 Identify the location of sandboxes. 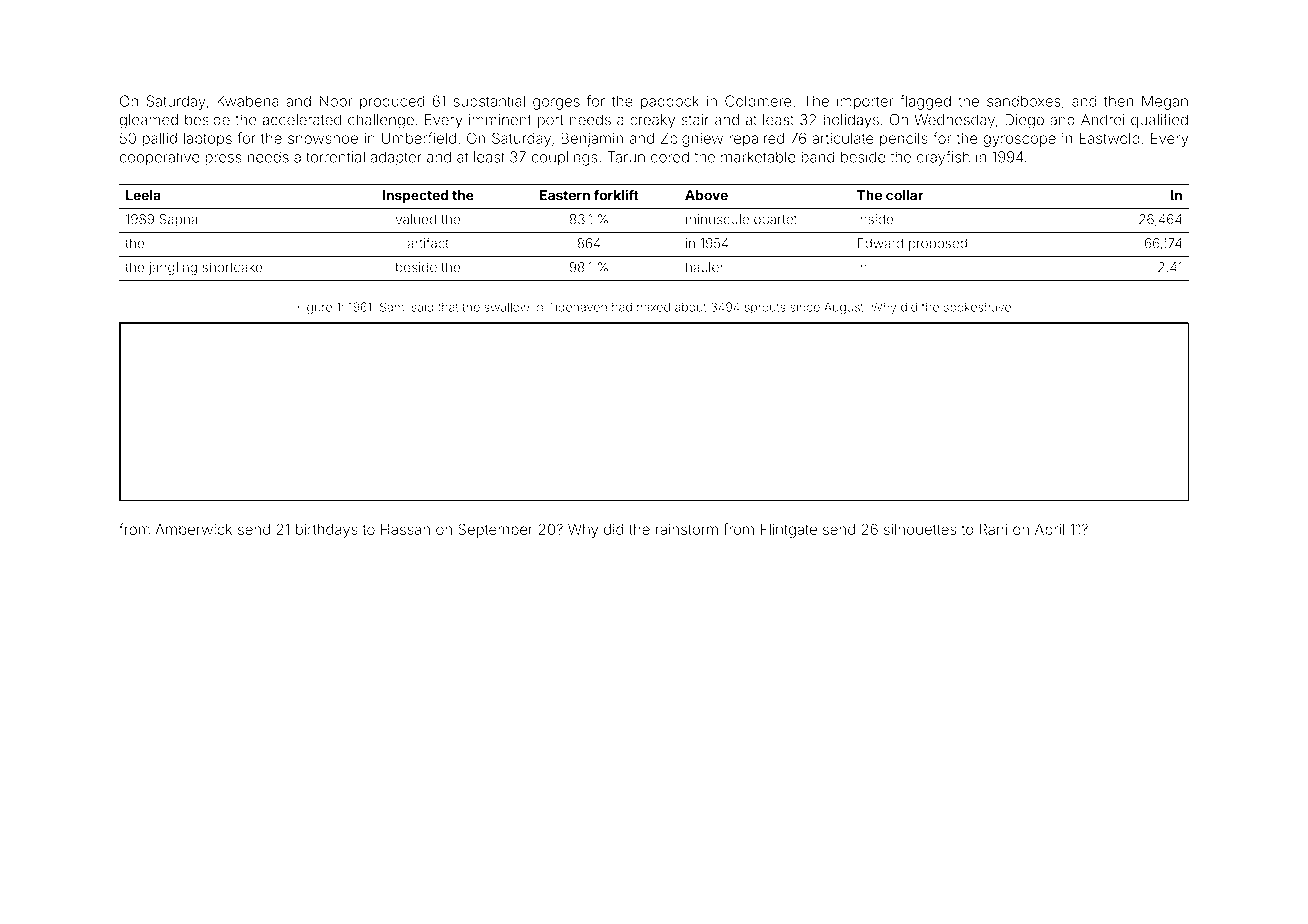
(1024, 101).
